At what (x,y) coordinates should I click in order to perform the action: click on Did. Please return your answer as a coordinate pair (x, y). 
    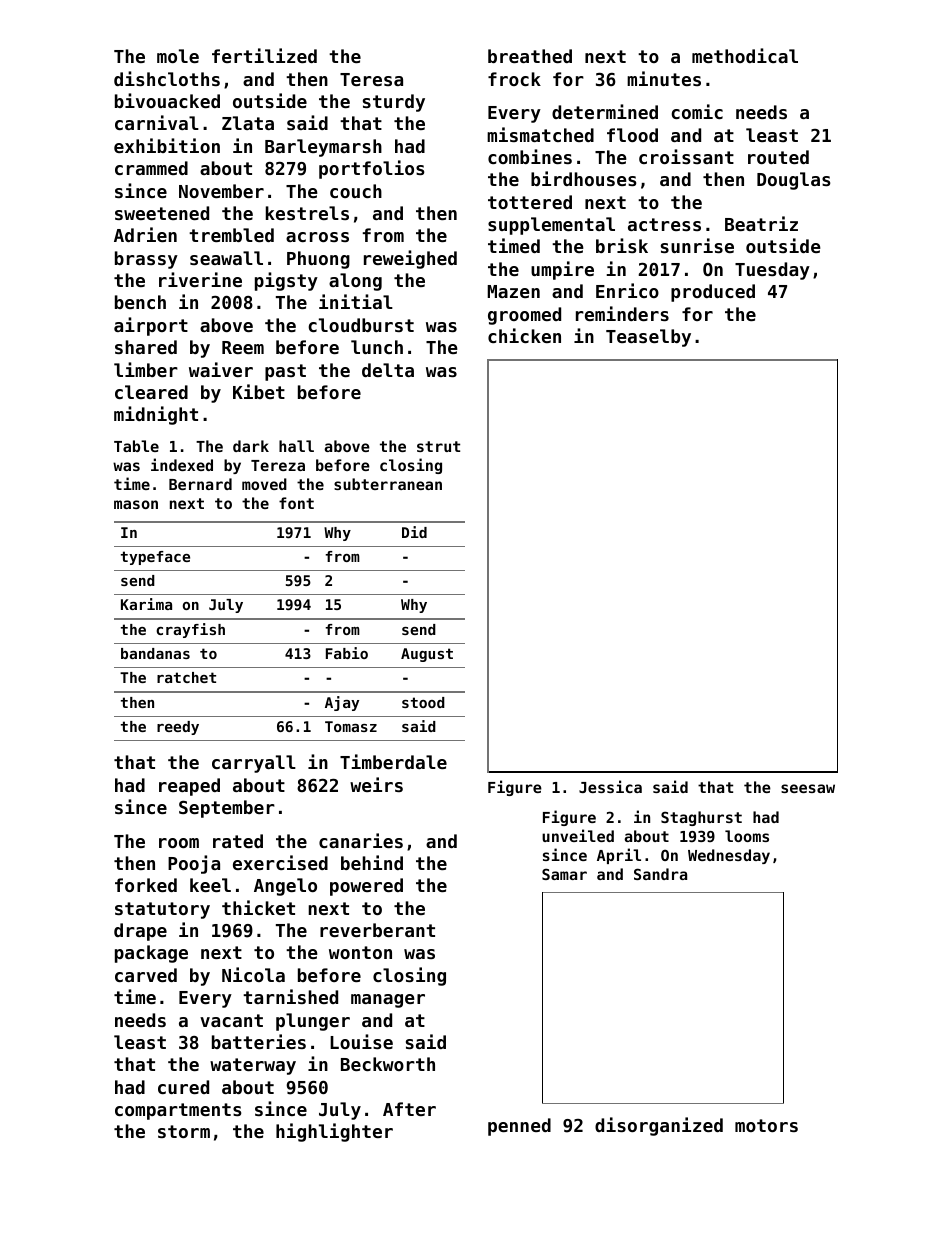
    Looking at the image, I should click on (414, 532).
